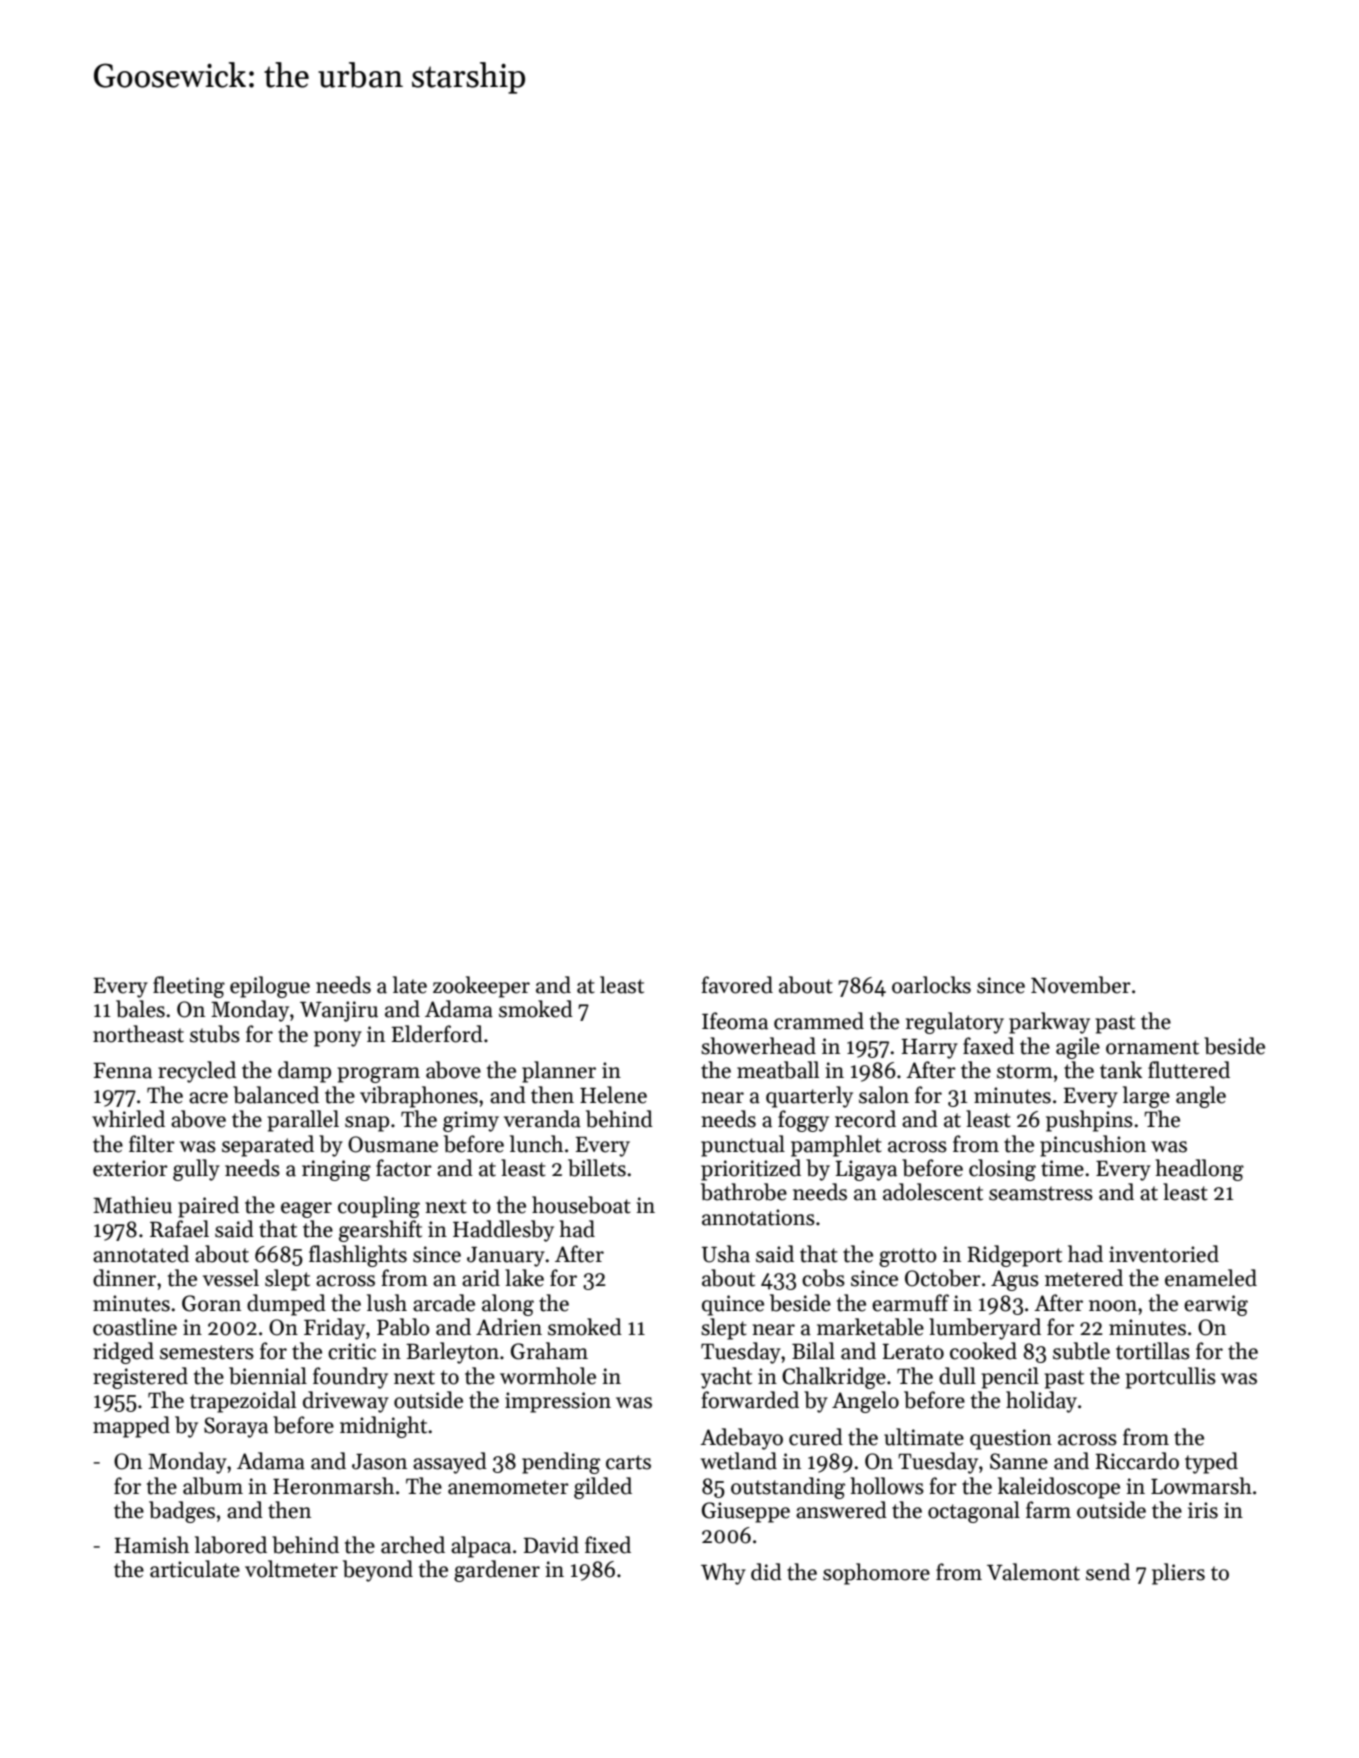 The image size is (1359, 1758). What do you see at coordinates (1211, 1463) in the screenshot?
I see `typed` at bounding box center [1211, 1463].
